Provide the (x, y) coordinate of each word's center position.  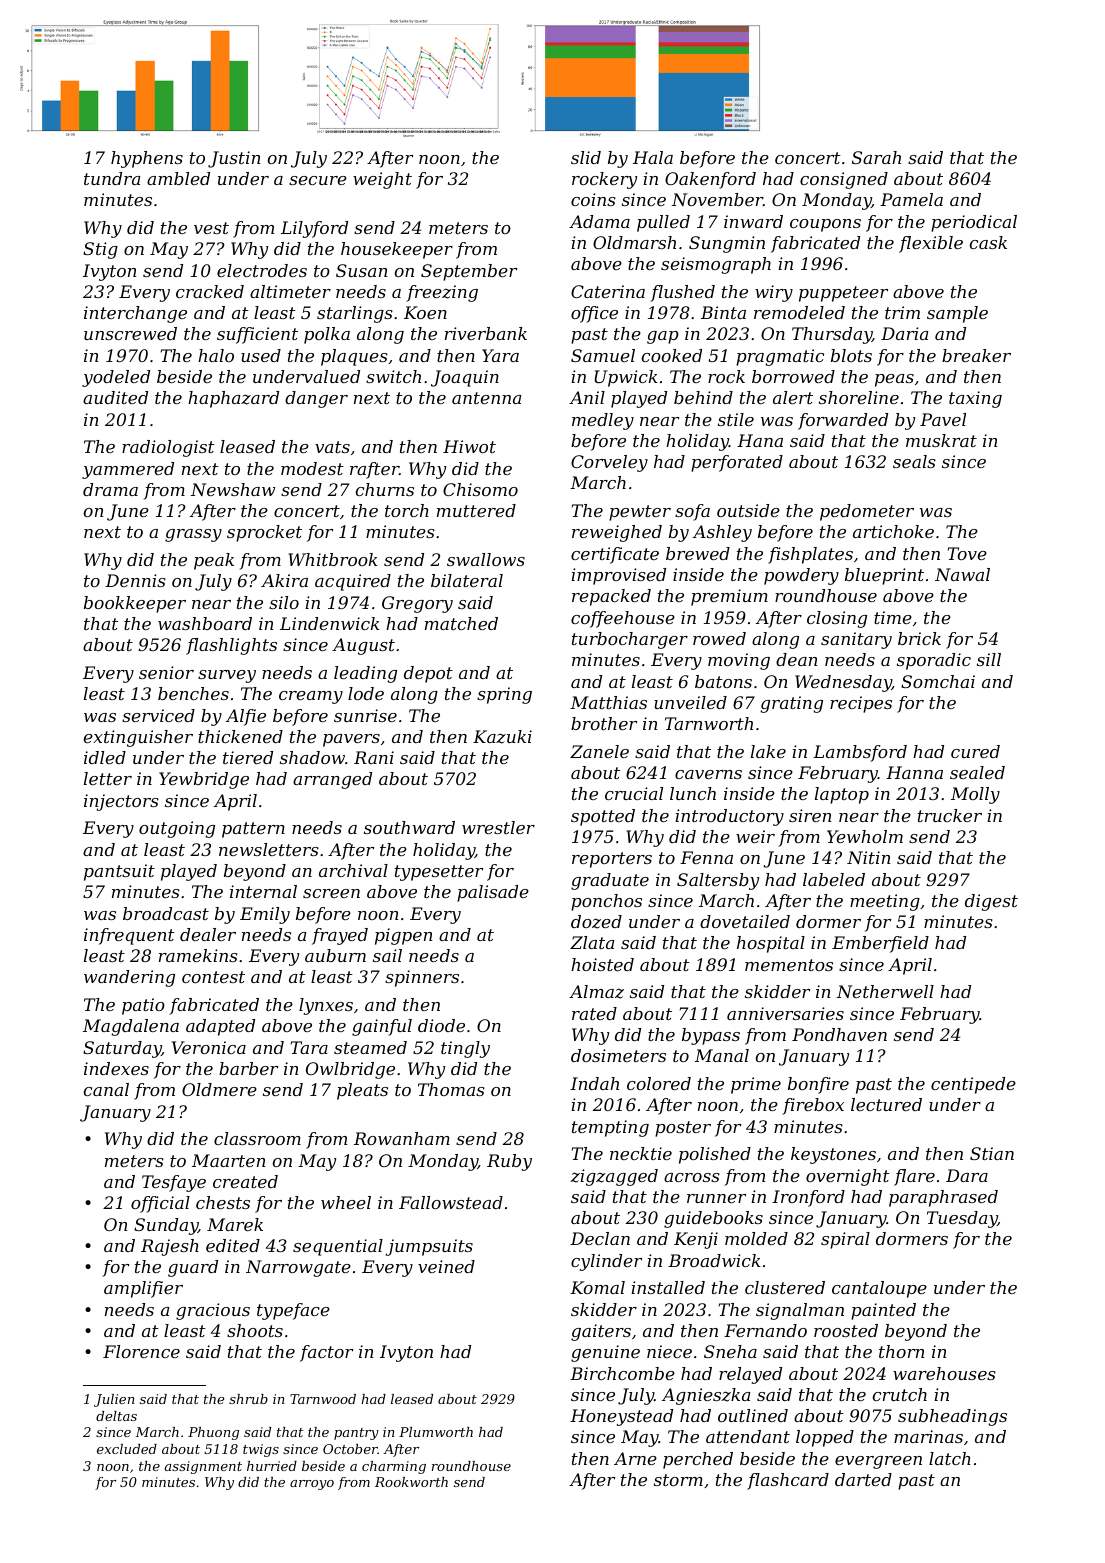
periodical (974, 223)
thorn (901, 1351)
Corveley (609, 463)
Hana (760, 440)
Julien (114, 1400)
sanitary (856, 640)
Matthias (608, 702)
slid (586, 157)
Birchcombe (622, 1373)
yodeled (116, 378)
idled (105, 757)
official (160, 1204)
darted (863, 1479)
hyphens (147, 159)
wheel (346, 1202)
